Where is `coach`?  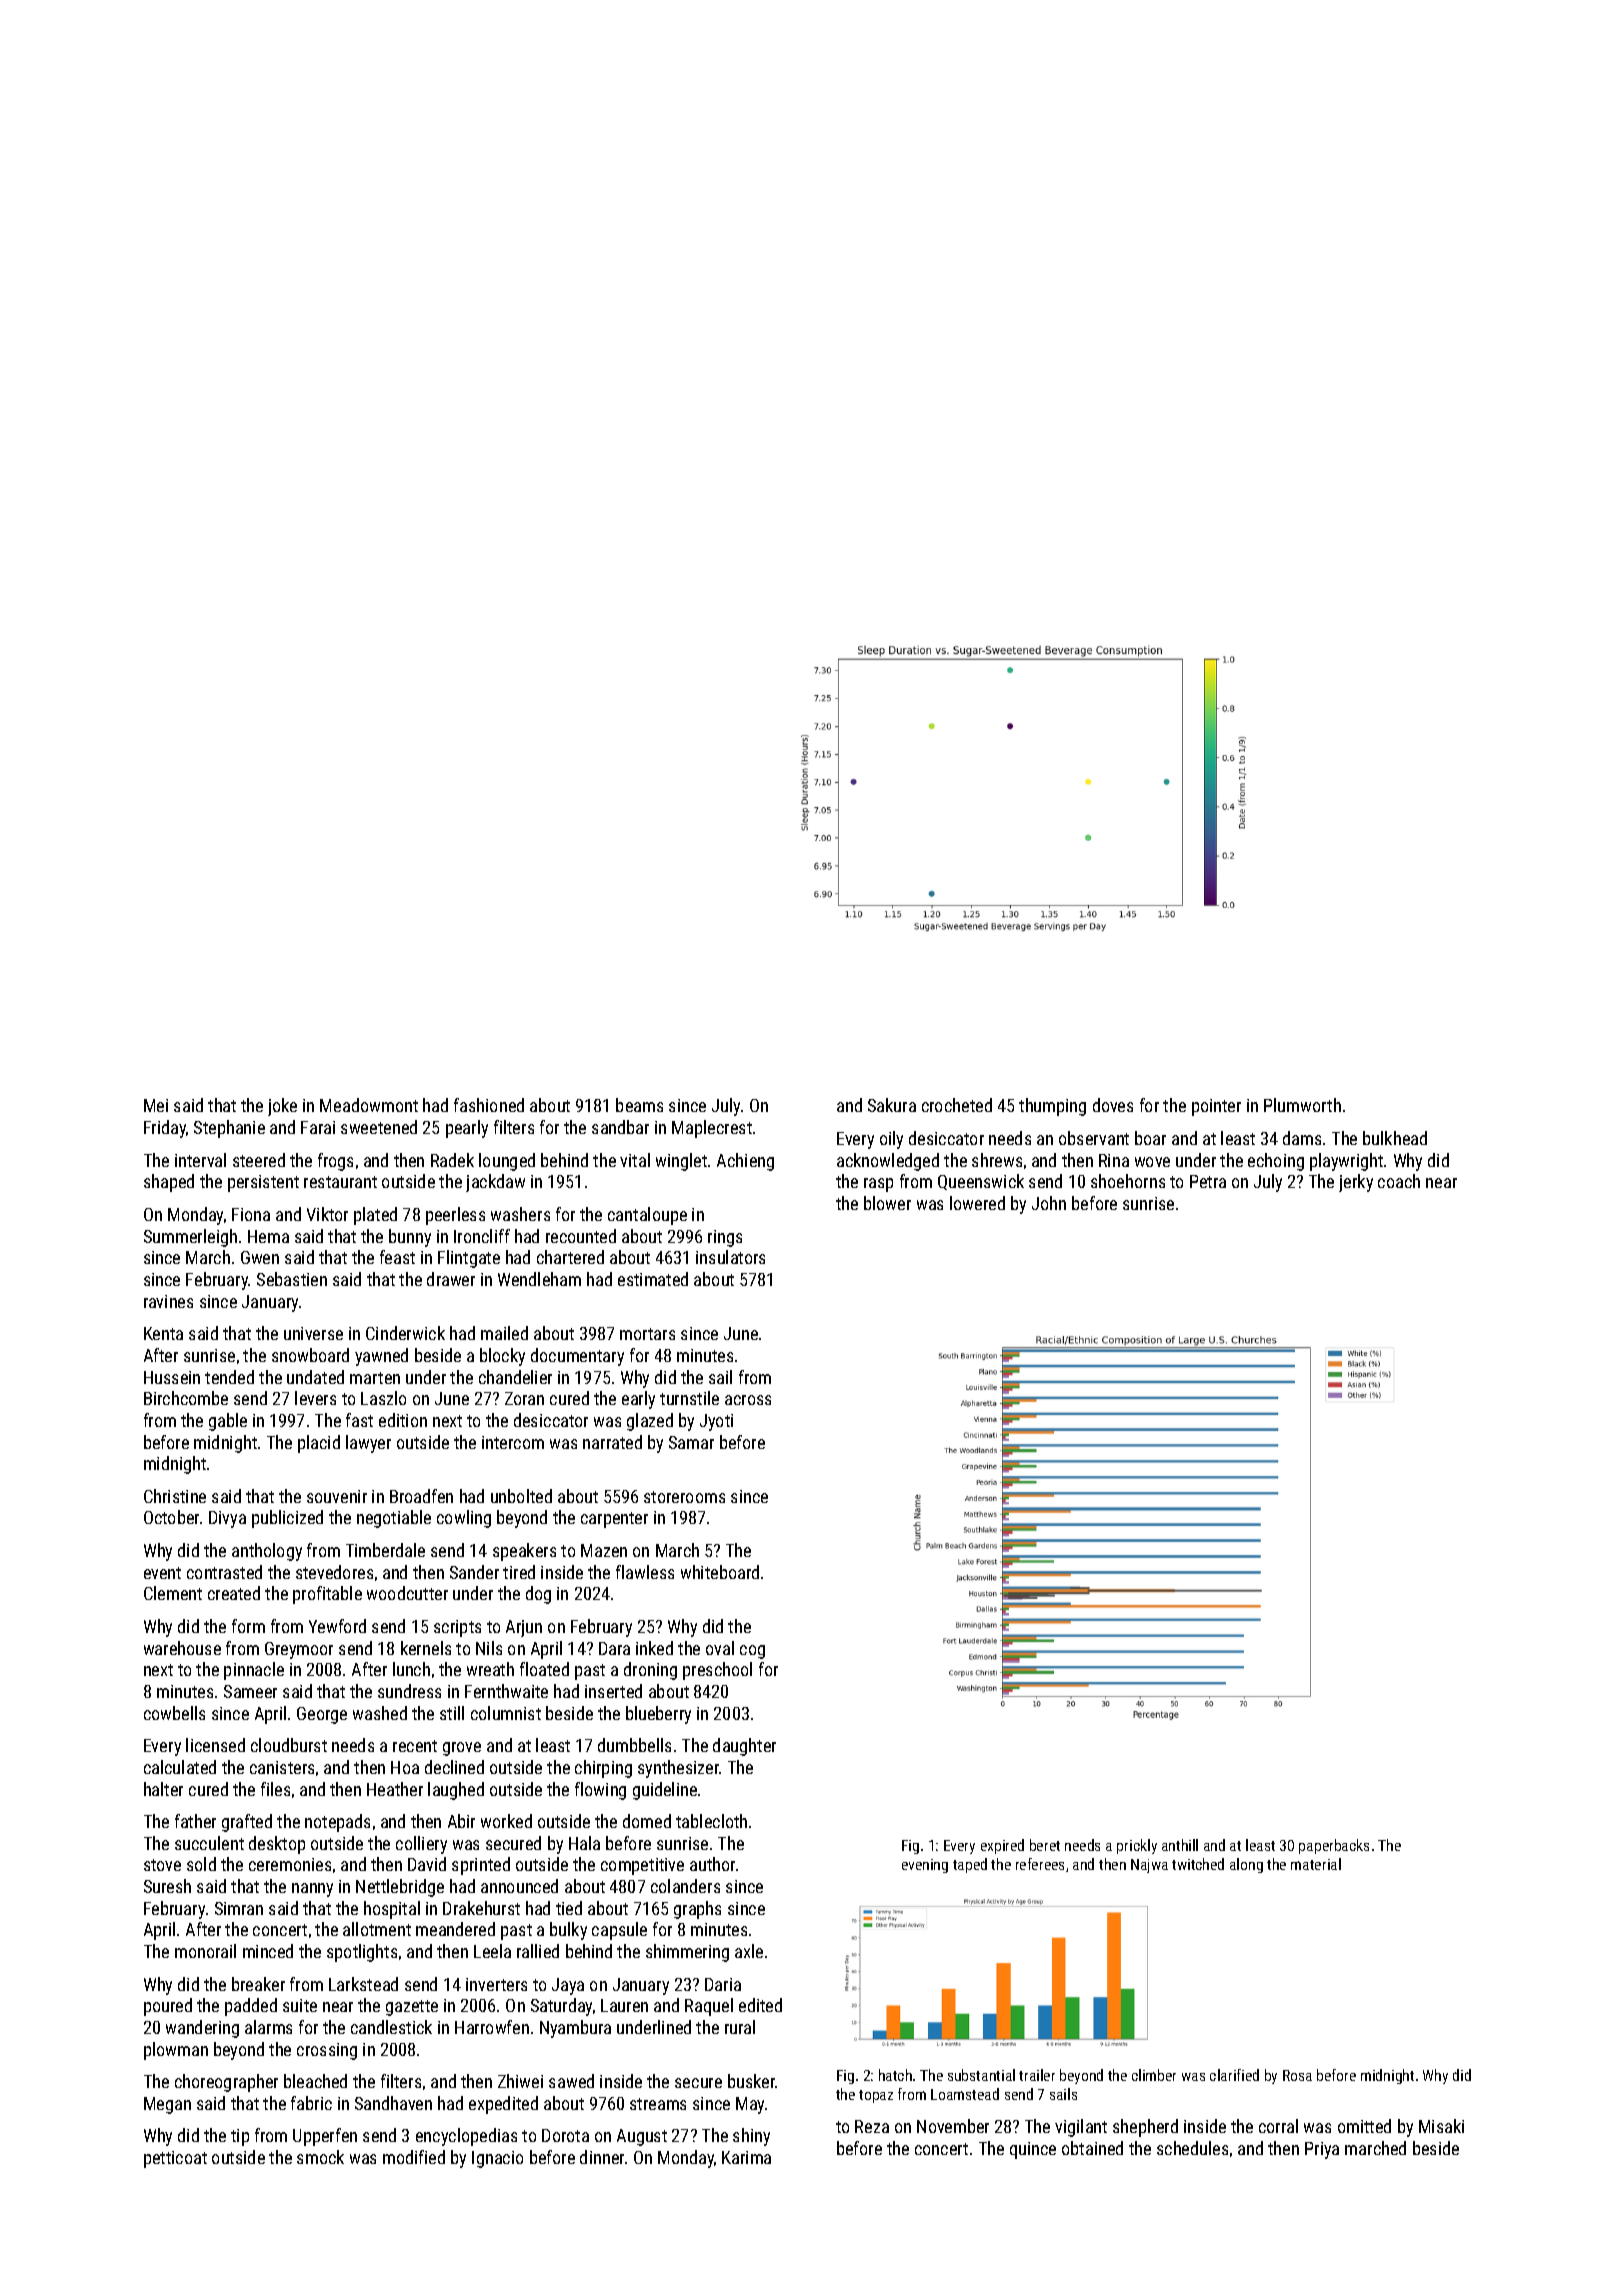 coach is located at coordinates (1399, 1181).
